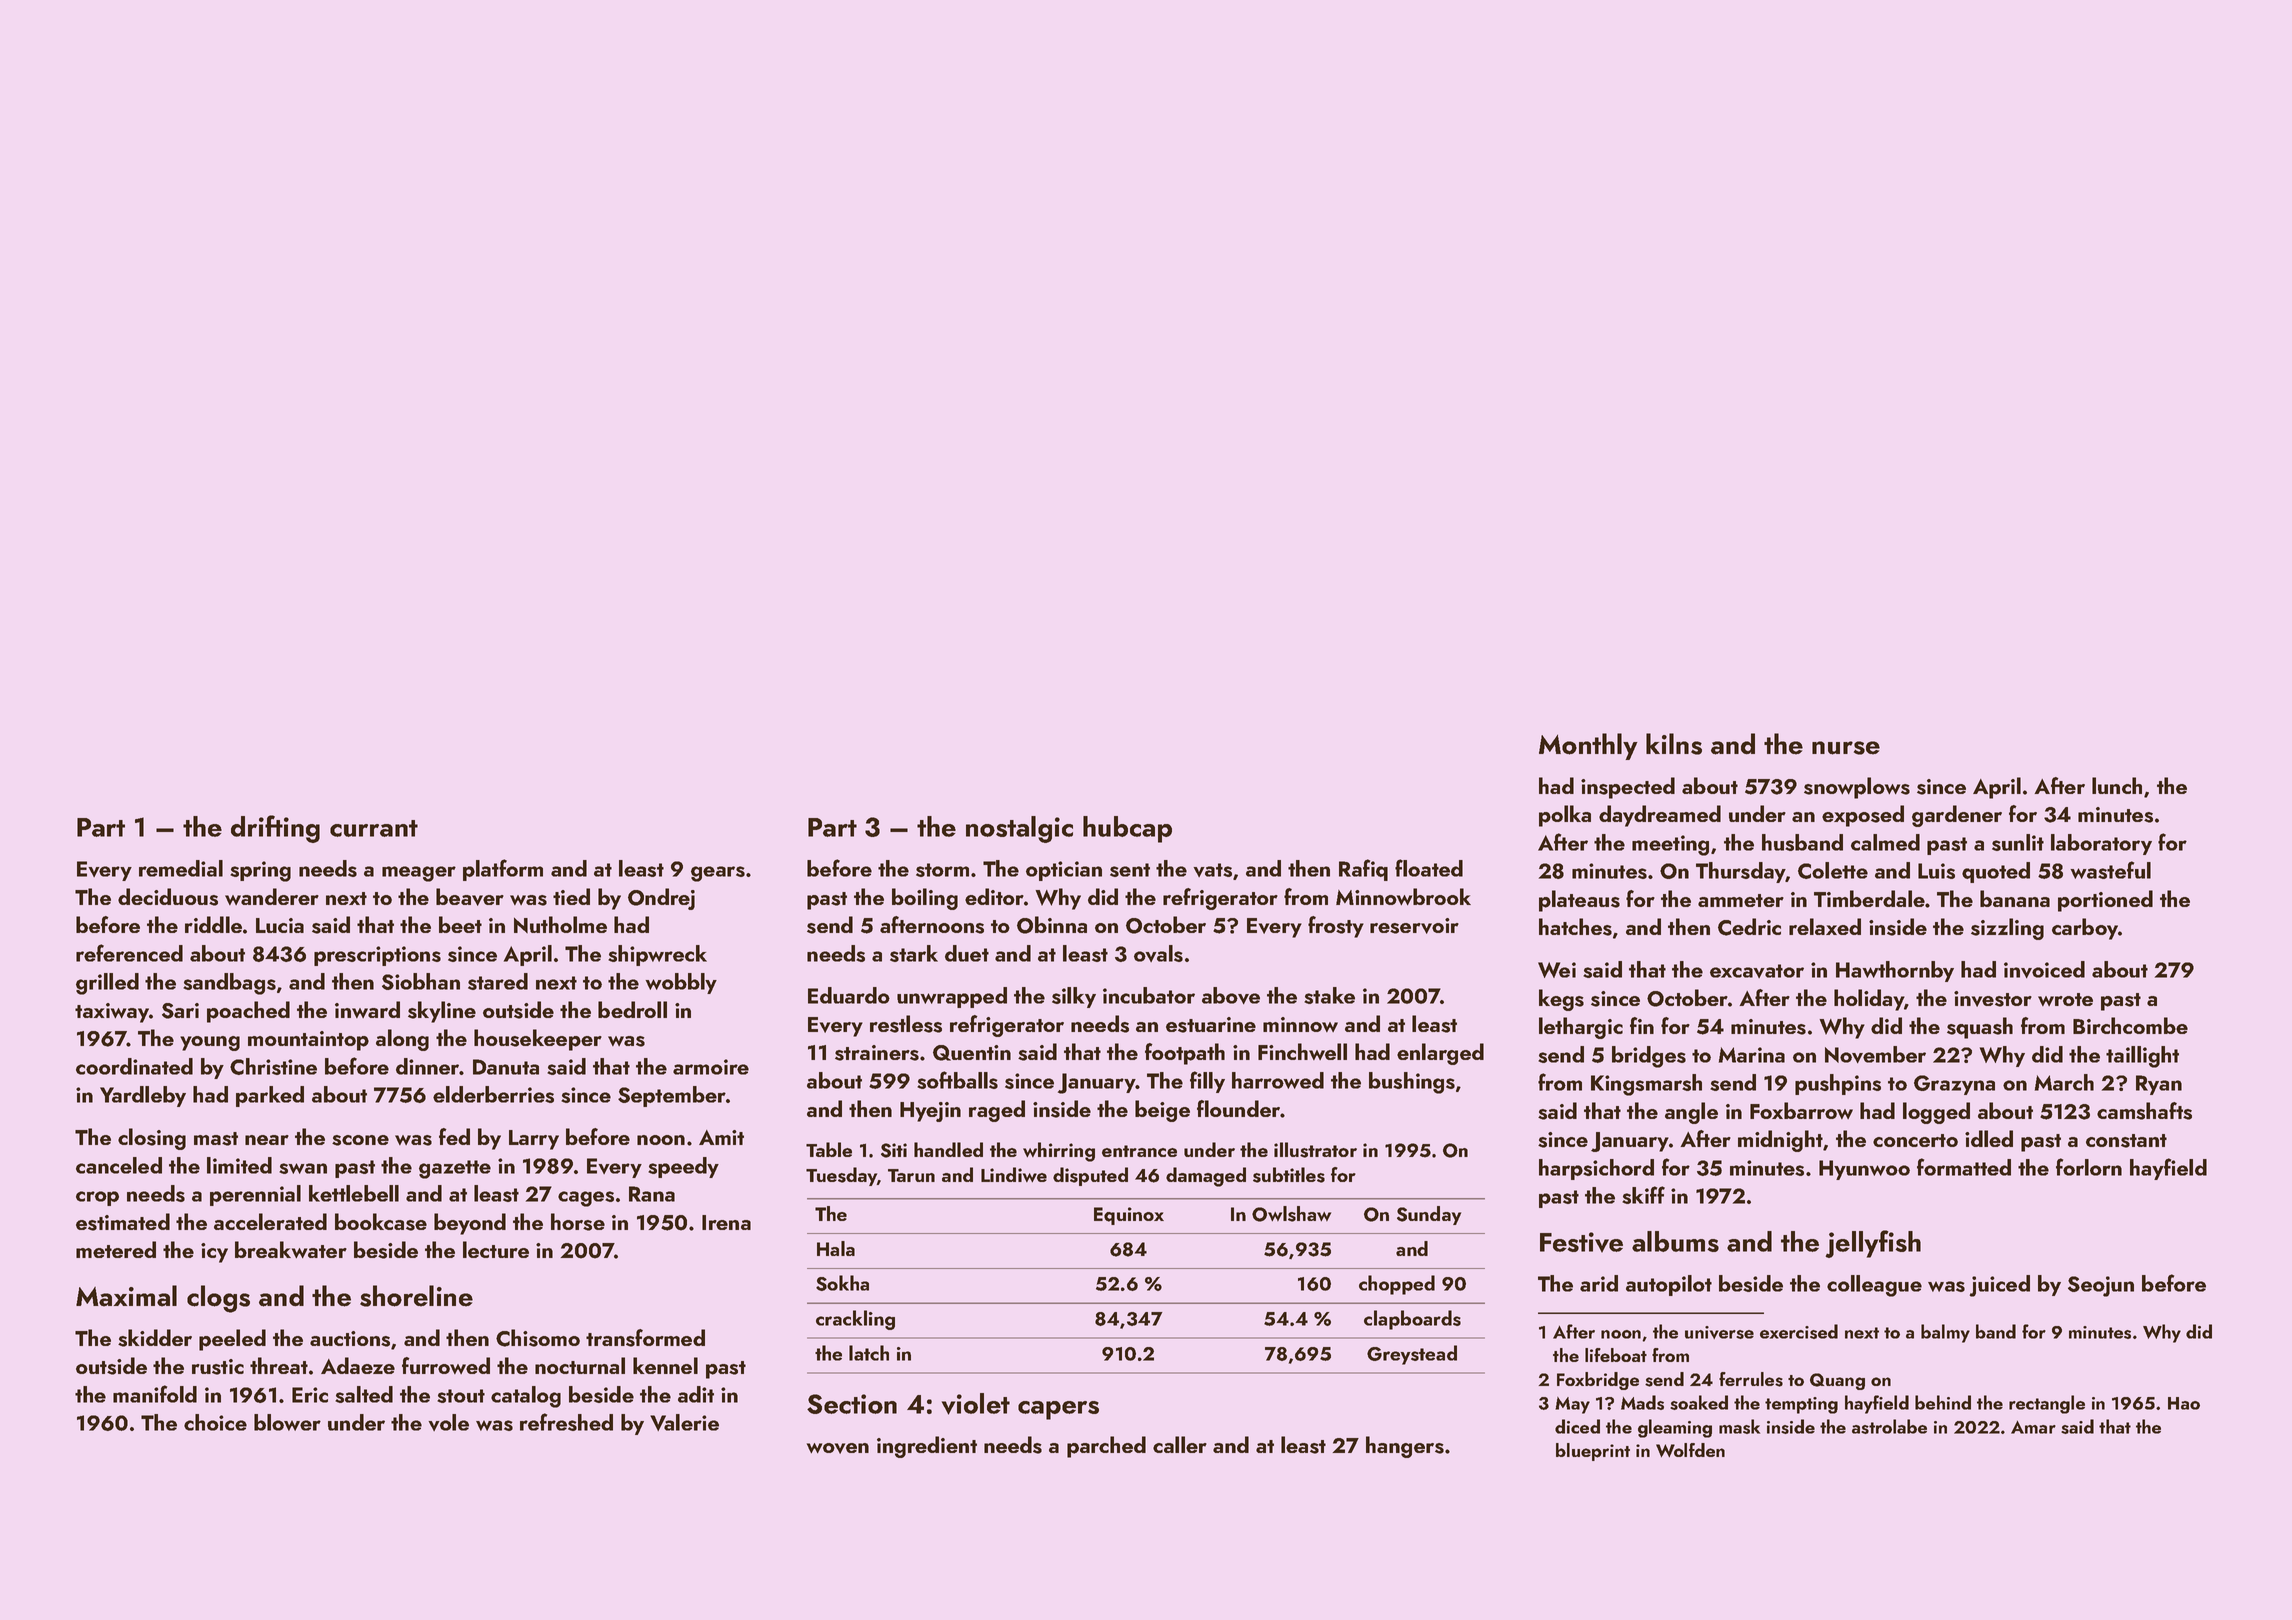 The image size is (2292, 1620). Describe the element at coordinates (419, 874) in the image. I see `meager` at that location.
